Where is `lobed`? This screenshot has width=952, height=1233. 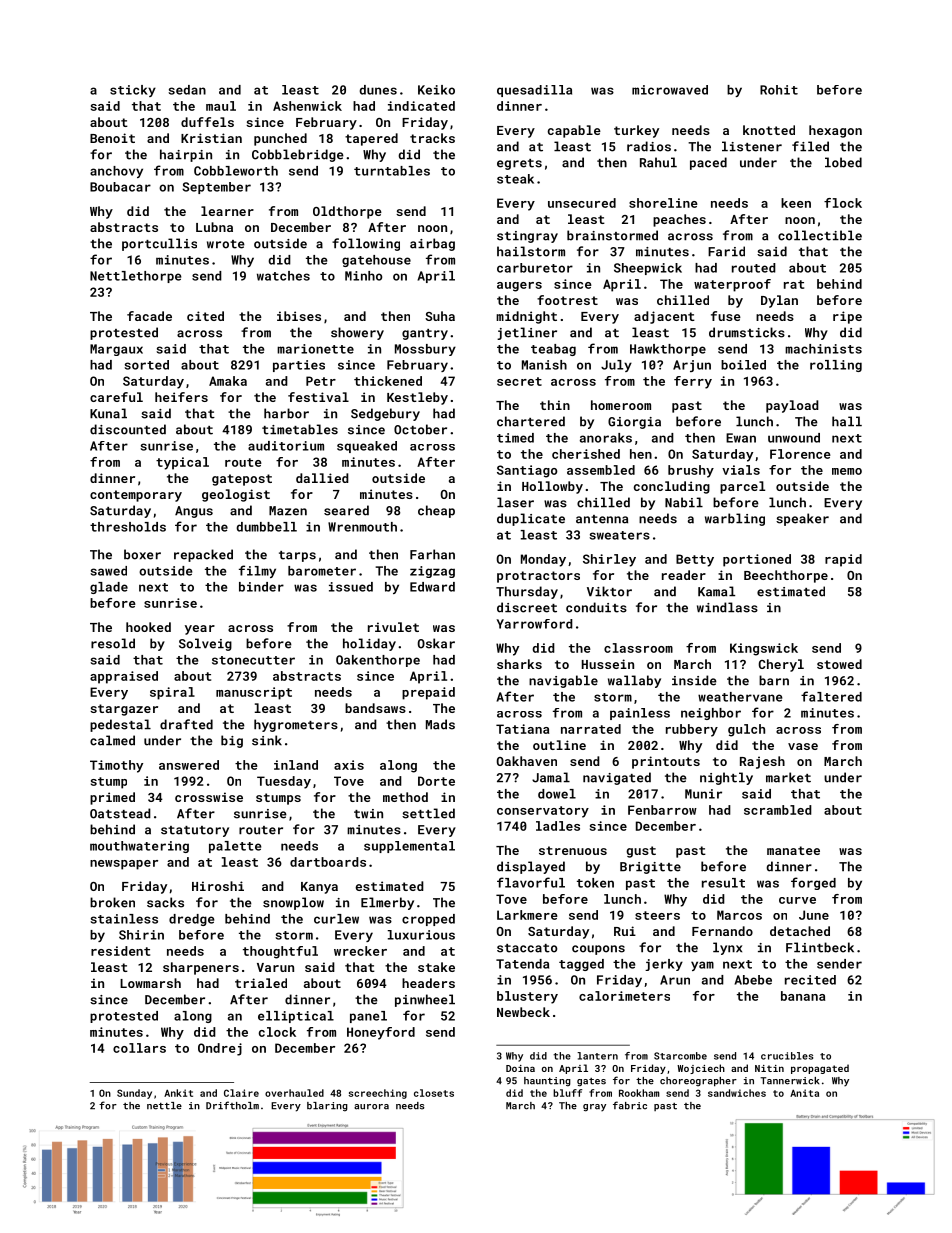
lobed is located at coordinates (843, 162).
